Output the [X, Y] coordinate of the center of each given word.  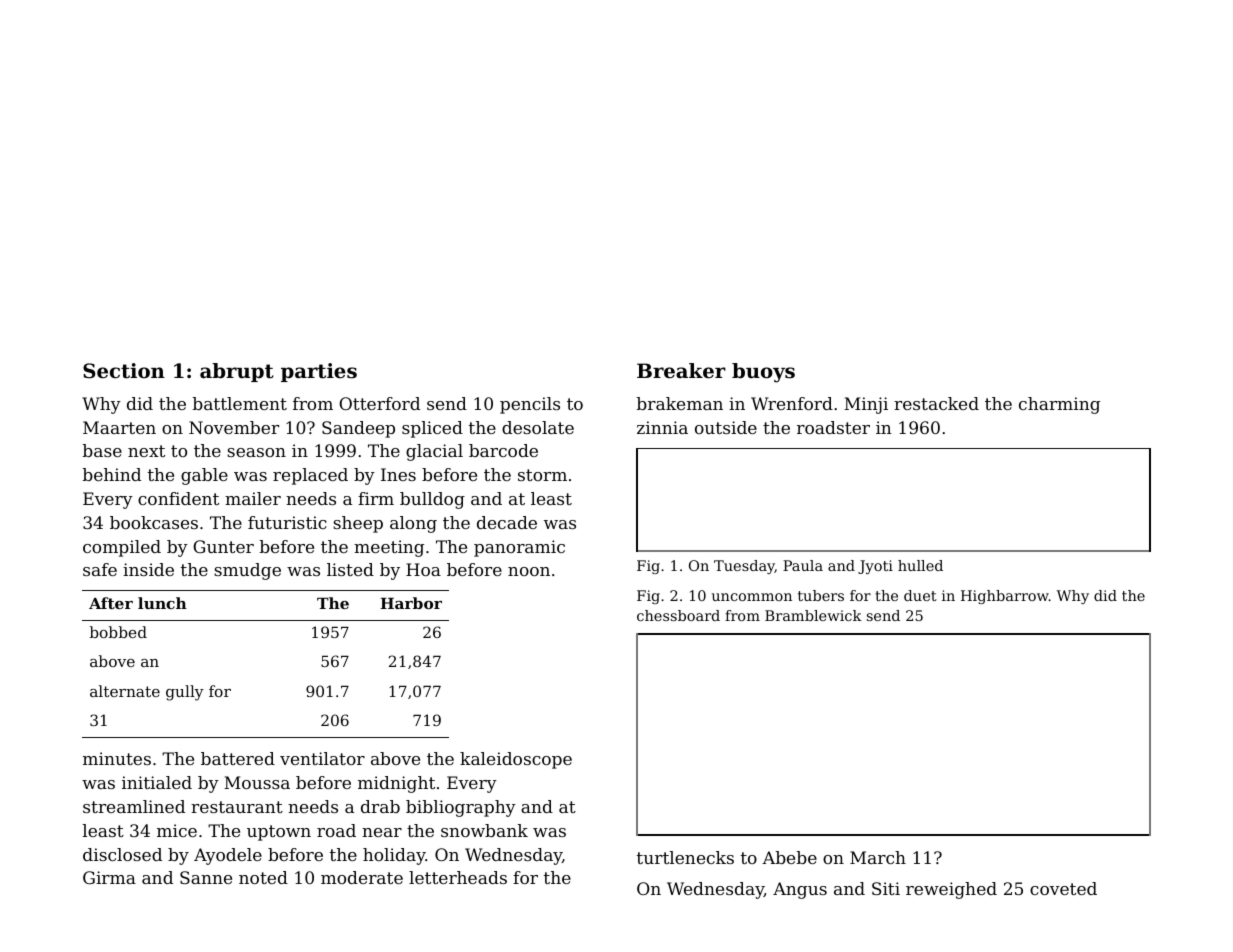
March [878, 857]
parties [319, 372]
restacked [936, 403]
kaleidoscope [516, 760]
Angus [800, 890]
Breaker [681, 371]
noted [263, 877]
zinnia [662, 427]
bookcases [154, 522]
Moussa [257, 782]
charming [1059, 405]
